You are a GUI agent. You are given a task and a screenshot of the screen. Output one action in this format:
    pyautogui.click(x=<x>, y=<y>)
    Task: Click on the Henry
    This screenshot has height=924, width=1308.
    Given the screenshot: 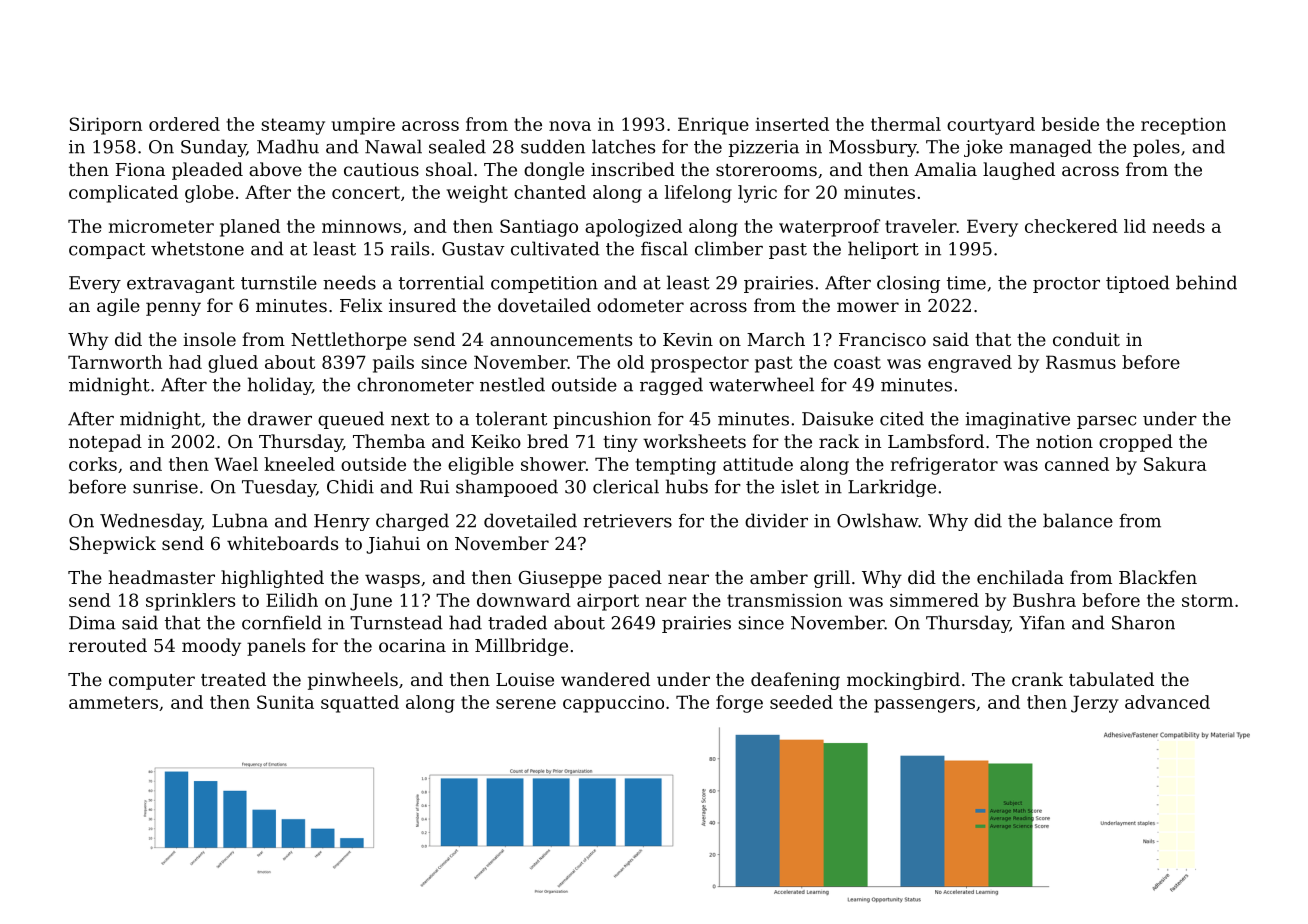 What is the action you would take?
    pyautogui.click(x=342, y=522)
